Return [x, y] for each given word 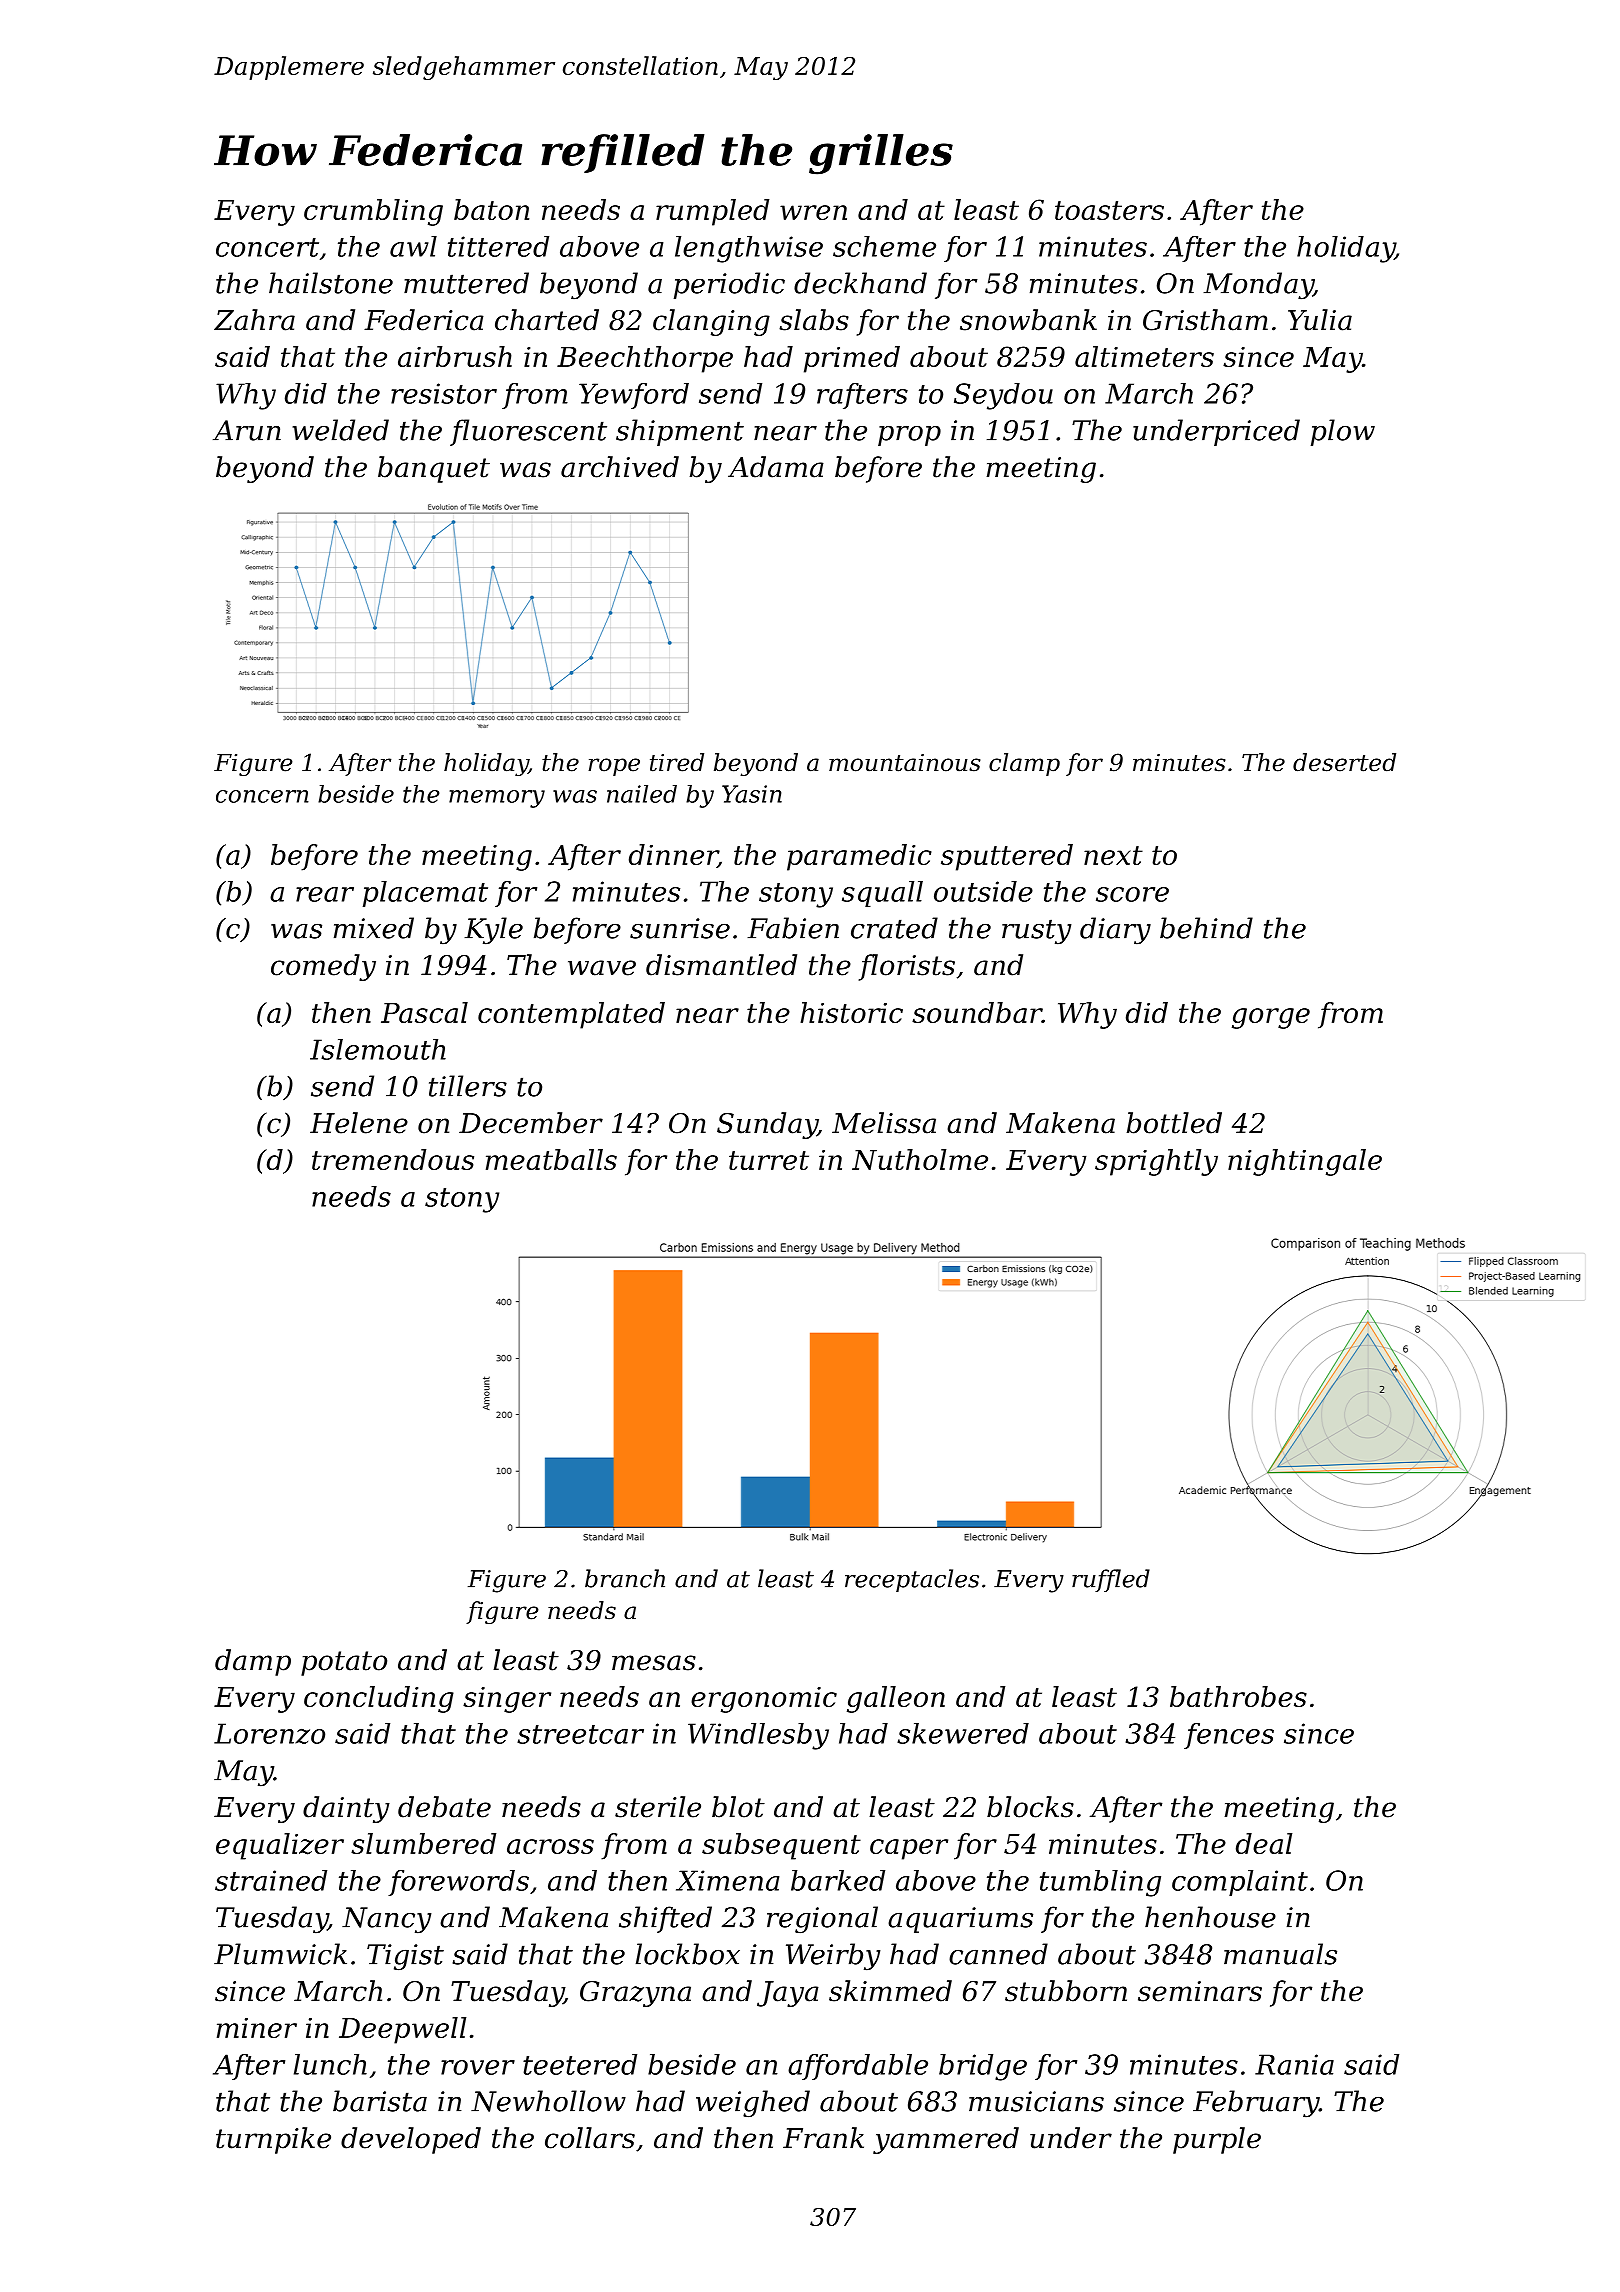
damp [253, 1662]
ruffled [1111, 1580]
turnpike [273, 2140]
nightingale [1305, 1162]
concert [267, 247]
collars [590, 2138]
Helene [359, 1123]
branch [625, 1578]
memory [497, 799]
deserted [1344, 762]
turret [769, 1160]
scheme [884, 246]
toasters [1109, 210]
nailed [642, 794]
